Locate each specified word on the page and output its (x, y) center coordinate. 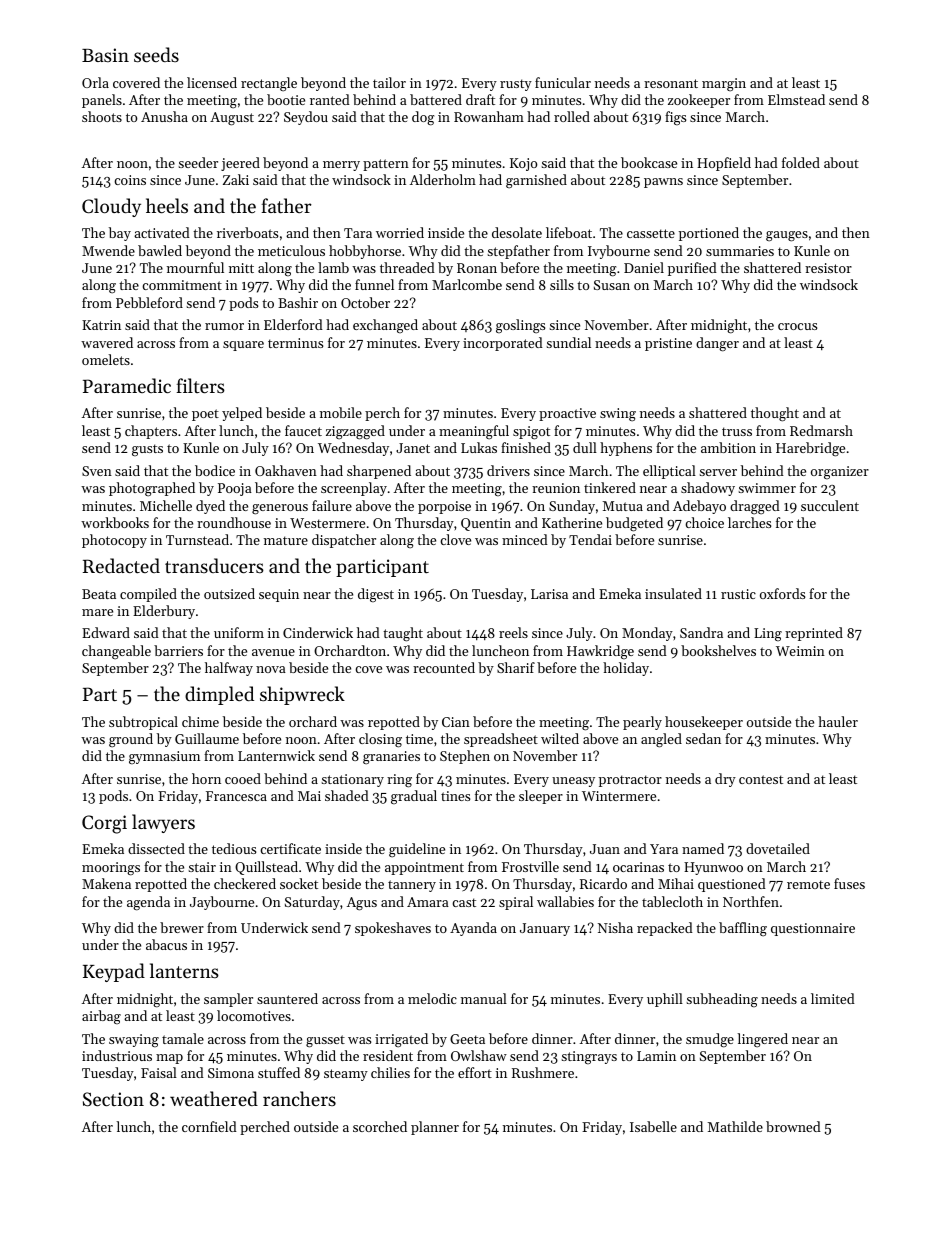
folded (801, 162)
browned (793, 1126)
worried (400, 232)
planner (435, 1128)
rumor (224, 326)
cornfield (209, 1126)
